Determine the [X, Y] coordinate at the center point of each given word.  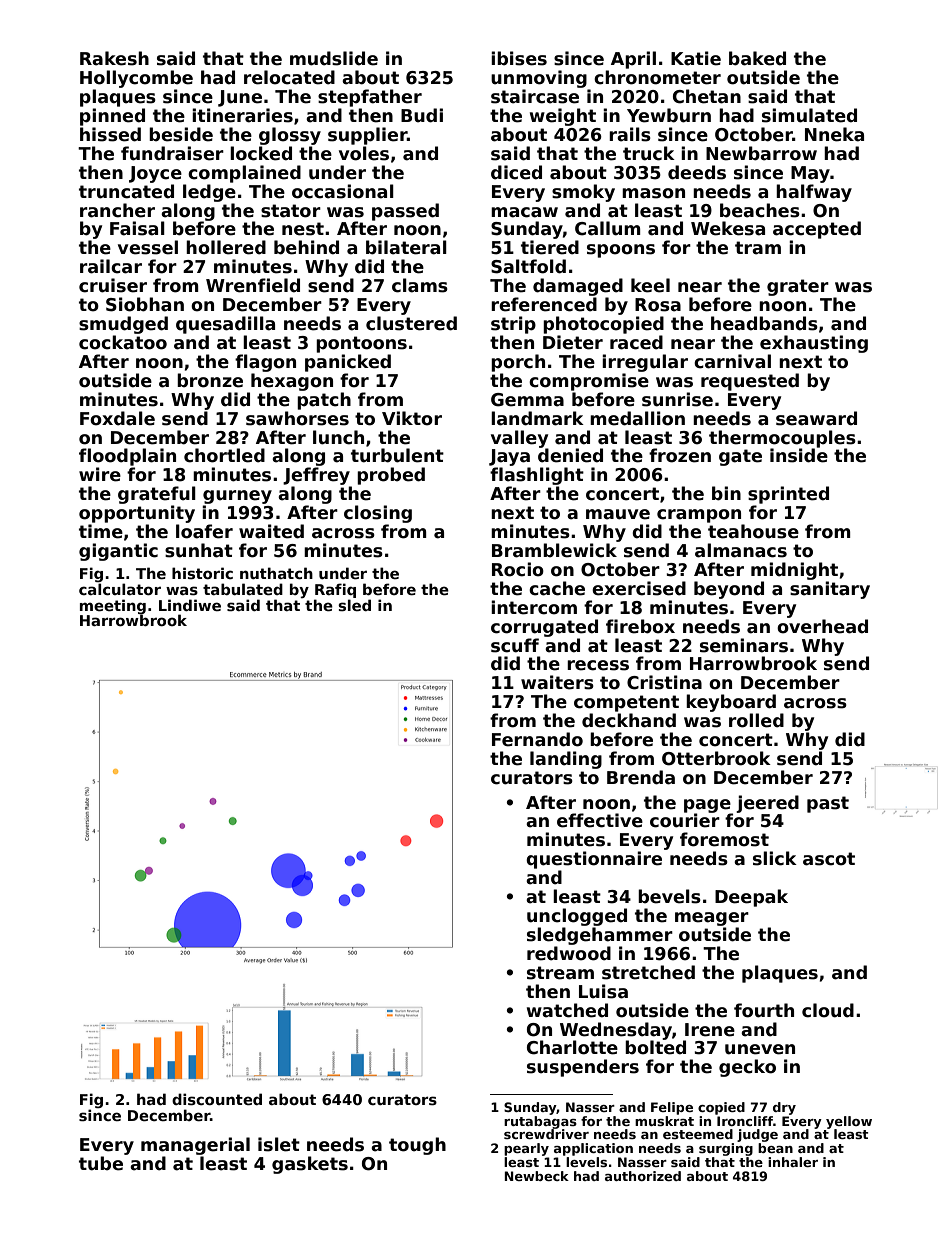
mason [653, 193]
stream [560, 973]
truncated [126, 191]
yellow [849, 1122]
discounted [217, 1099]
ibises [519, 58]
